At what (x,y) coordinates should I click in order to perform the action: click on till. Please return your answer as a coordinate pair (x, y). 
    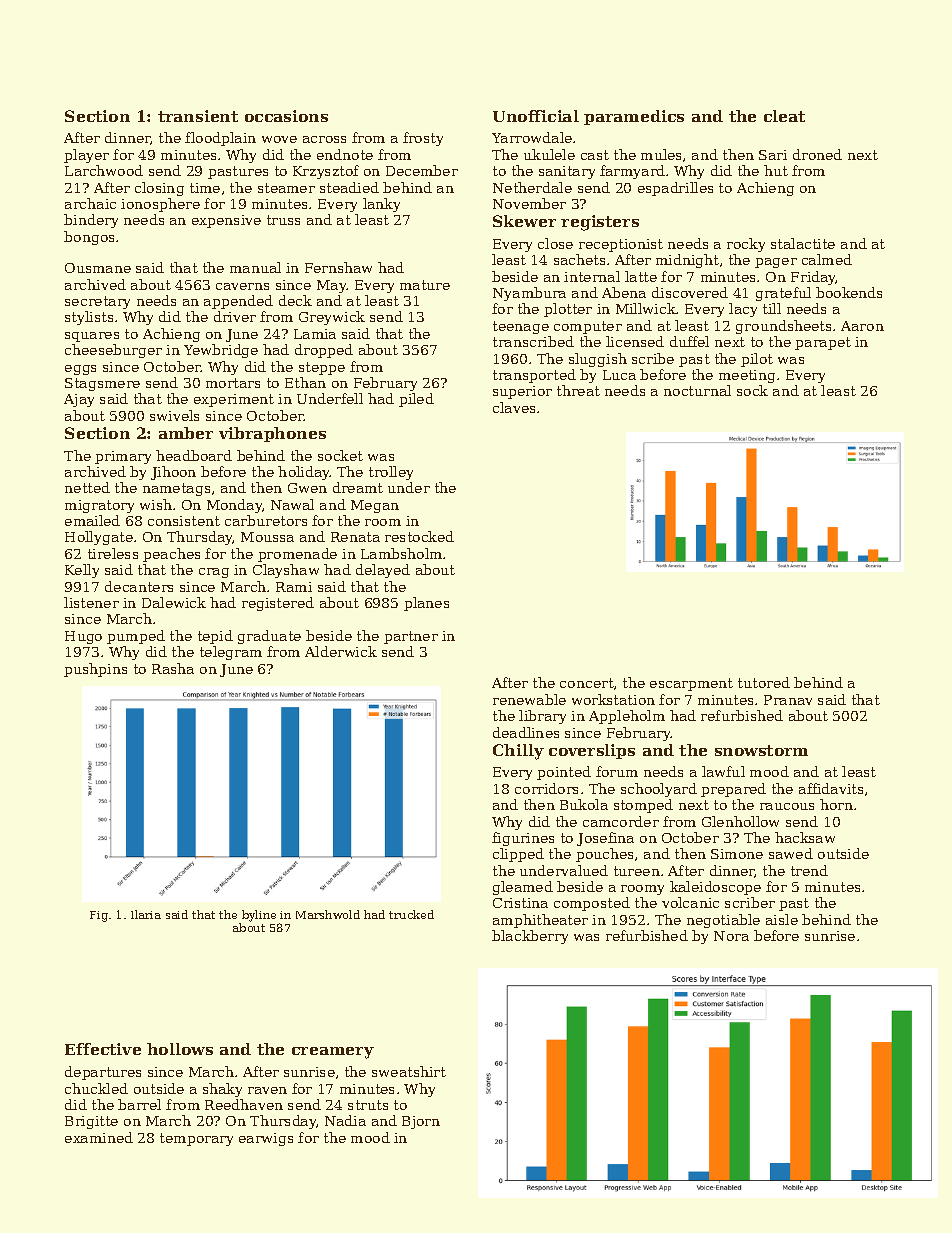
    Looking at the image, I should click on (772, 308).
